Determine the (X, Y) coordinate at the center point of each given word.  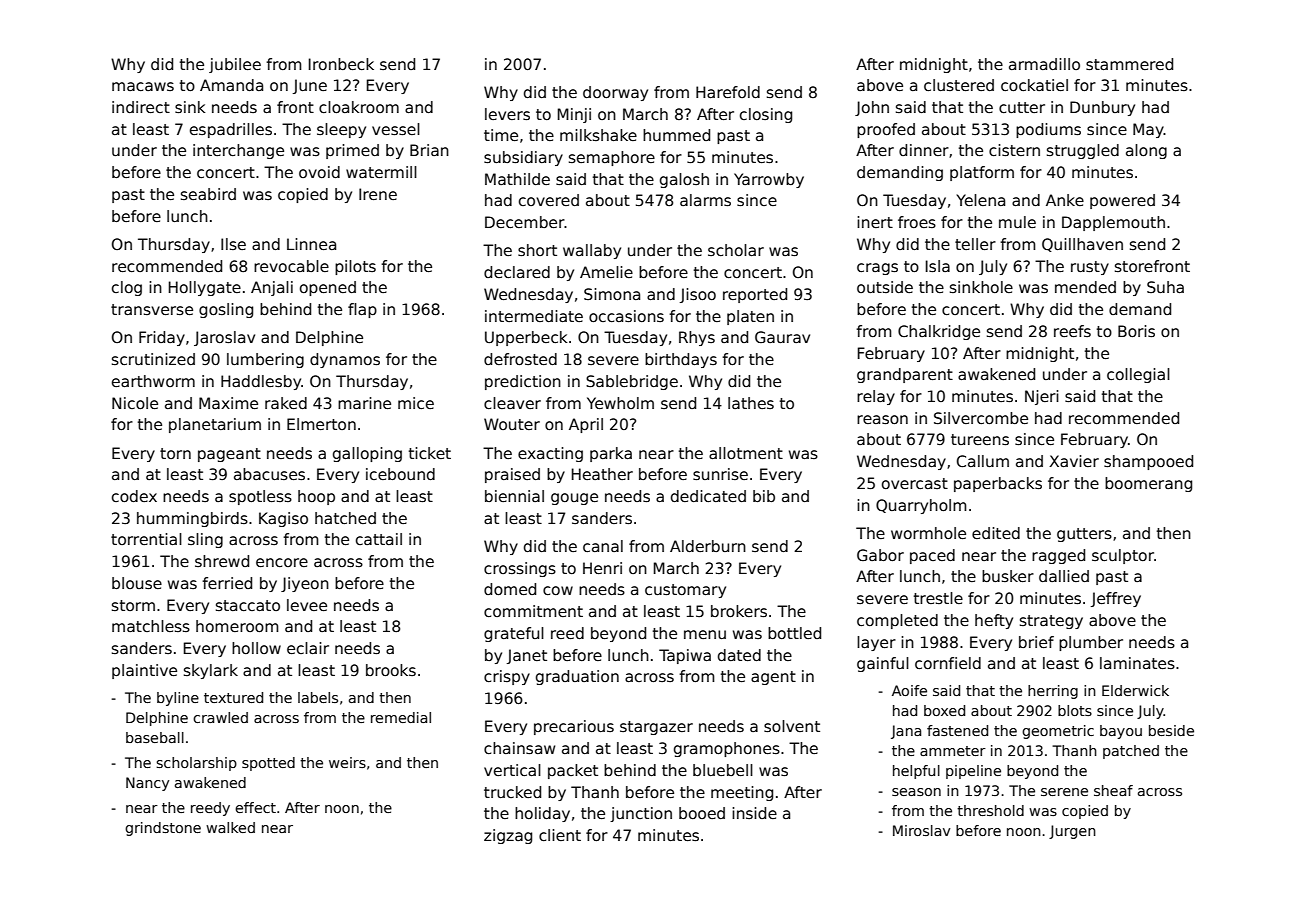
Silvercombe (981, 418)
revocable (291, 266)
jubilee (235, 65)
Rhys (697, 338)
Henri (602, 568)
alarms (705, 200)
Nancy (147, 784)
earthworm (153, 381)
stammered (1129, 64)
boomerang (1148, 484)
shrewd (222, 561)
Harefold (728, 92)
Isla (938, 266)
